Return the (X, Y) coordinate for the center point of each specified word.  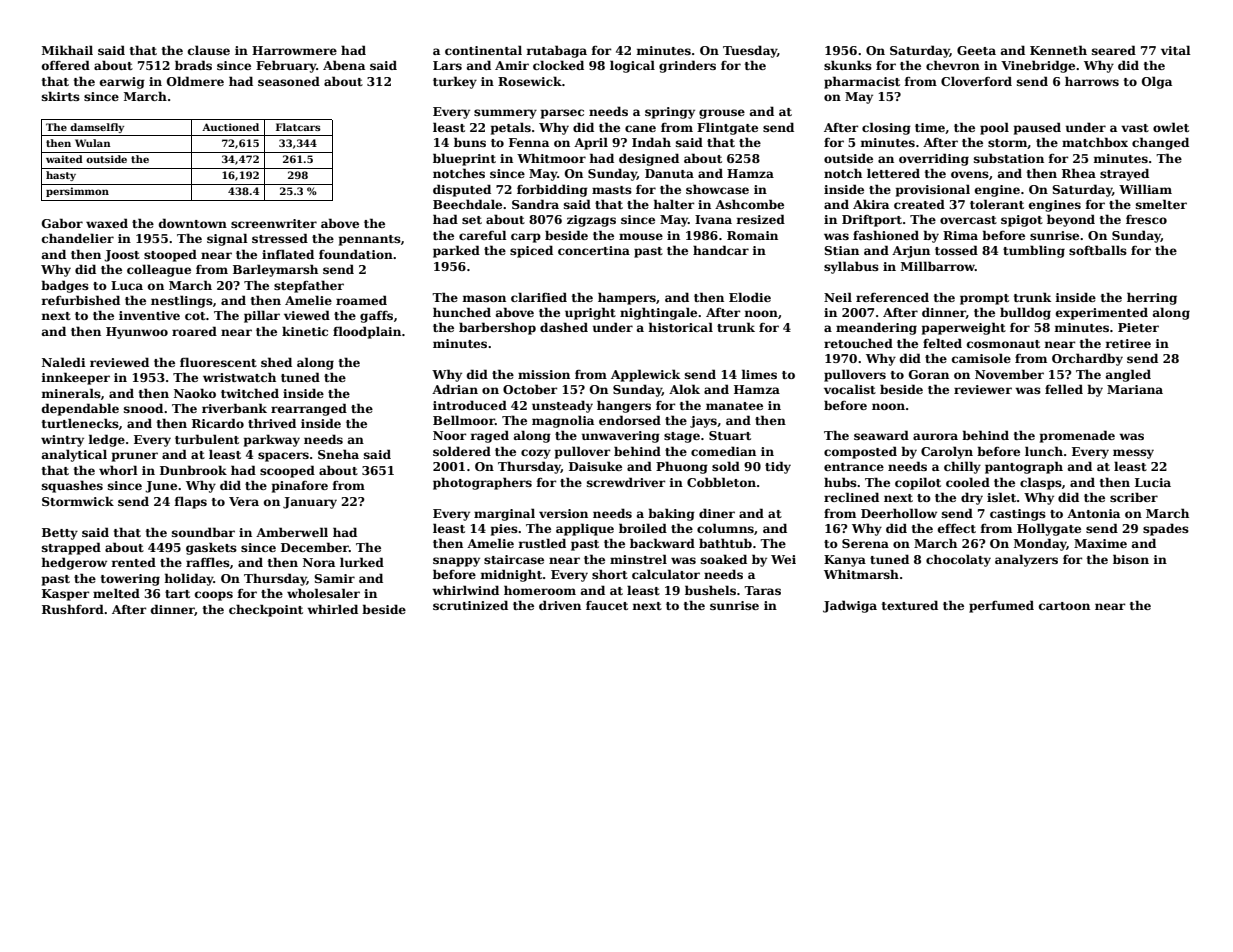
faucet (607, 605)
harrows (1092, 81)
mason (484, 298)
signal (227, 239)
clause (209, 50)
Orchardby (1087, 359)
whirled (332, 609)
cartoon (1064, 606)
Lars (447, 65)
